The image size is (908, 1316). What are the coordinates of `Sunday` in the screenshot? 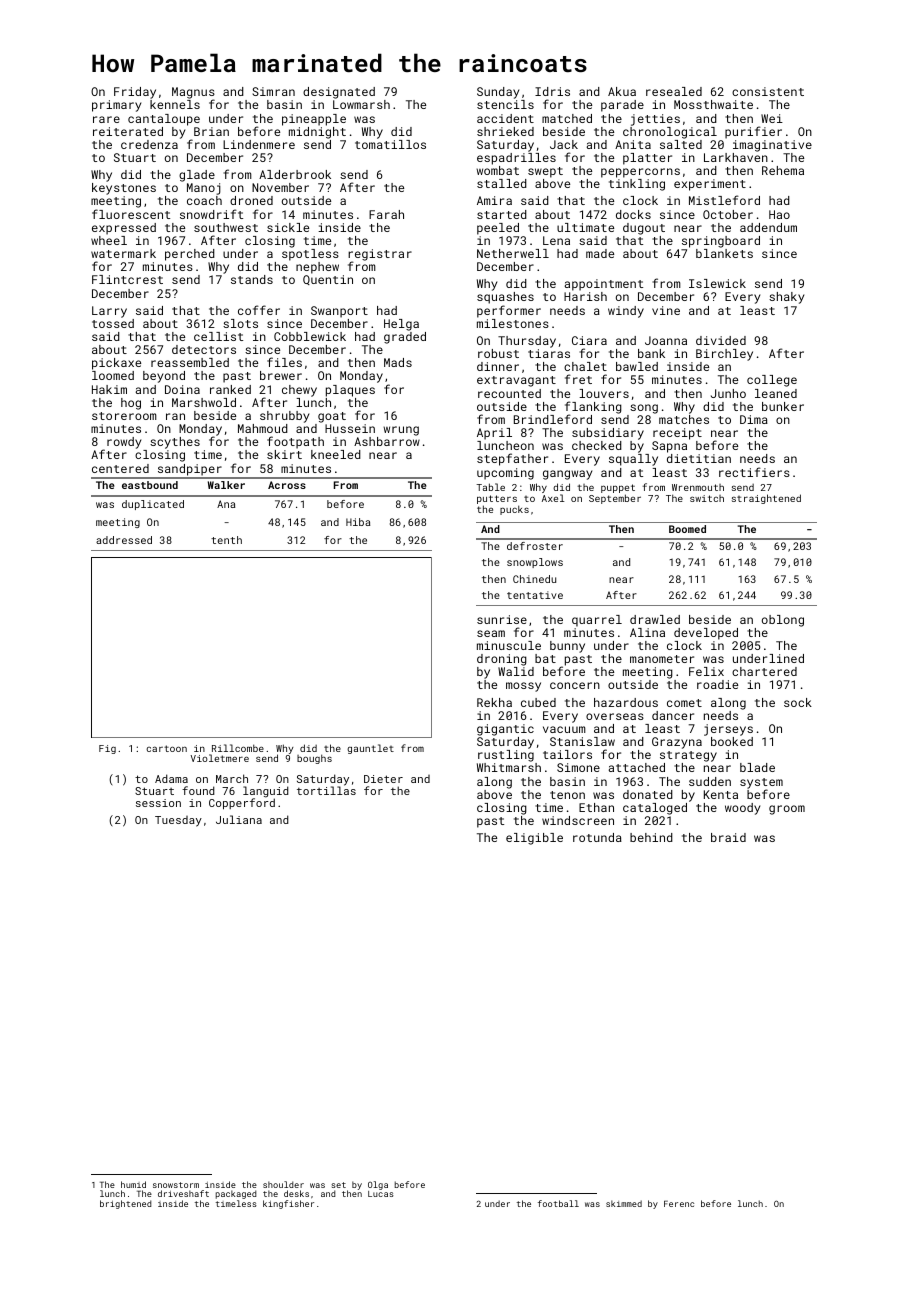 It's located at (498, 93).
